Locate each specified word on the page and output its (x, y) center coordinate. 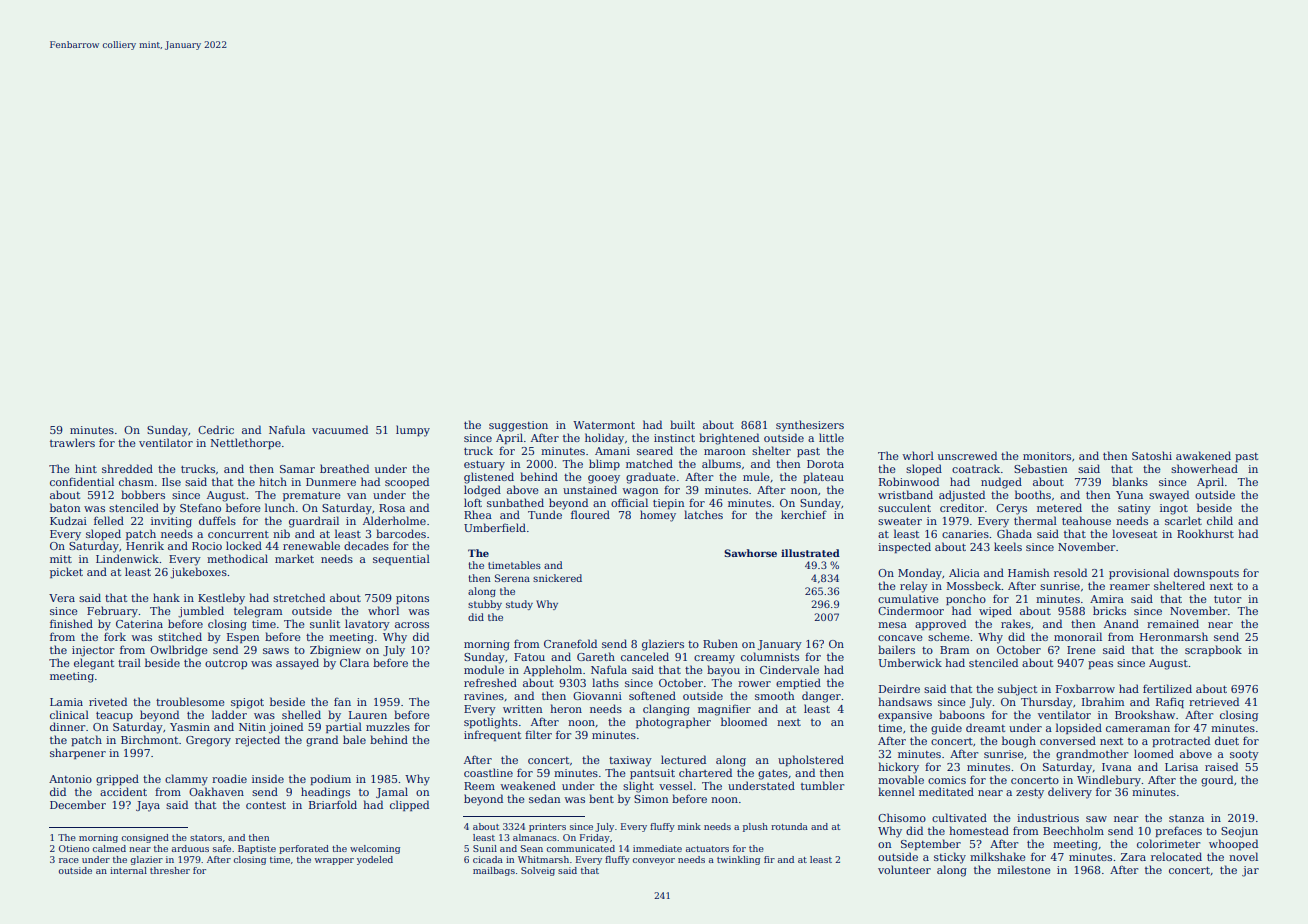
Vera (62, 598)
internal (128, 870)
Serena (512, 578)
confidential (82, 481)
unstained (590, 489)
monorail (1078, 636)
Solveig (538, 871)
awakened (1203, 455)
